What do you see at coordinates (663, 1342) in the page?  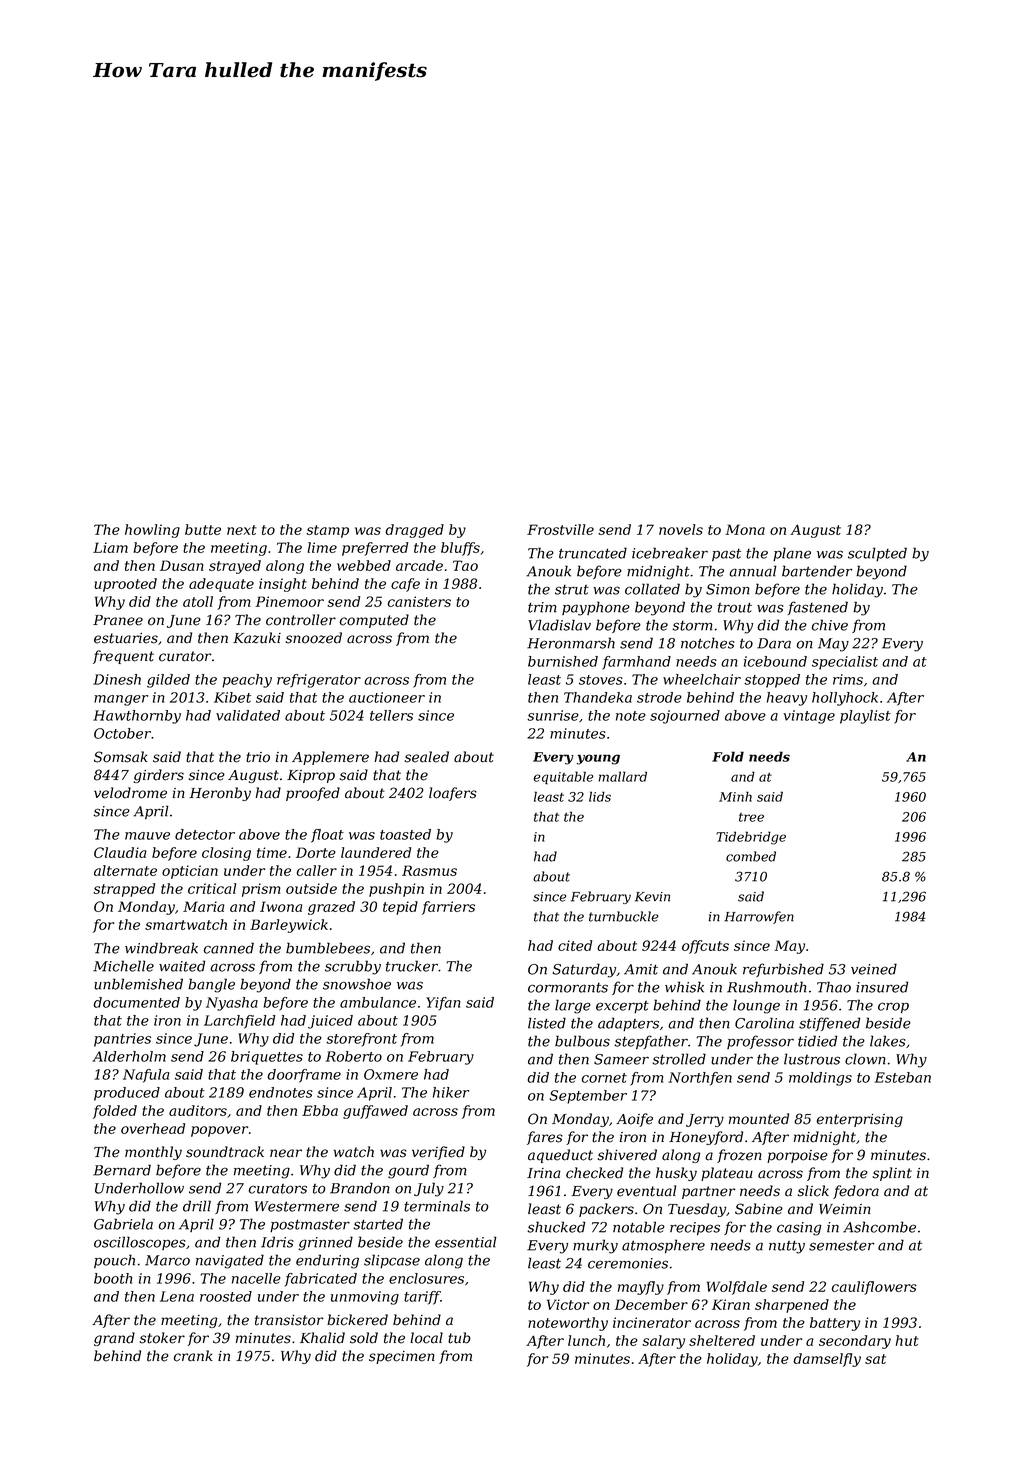 I see `salary` at bounding box center [663, 1342].
